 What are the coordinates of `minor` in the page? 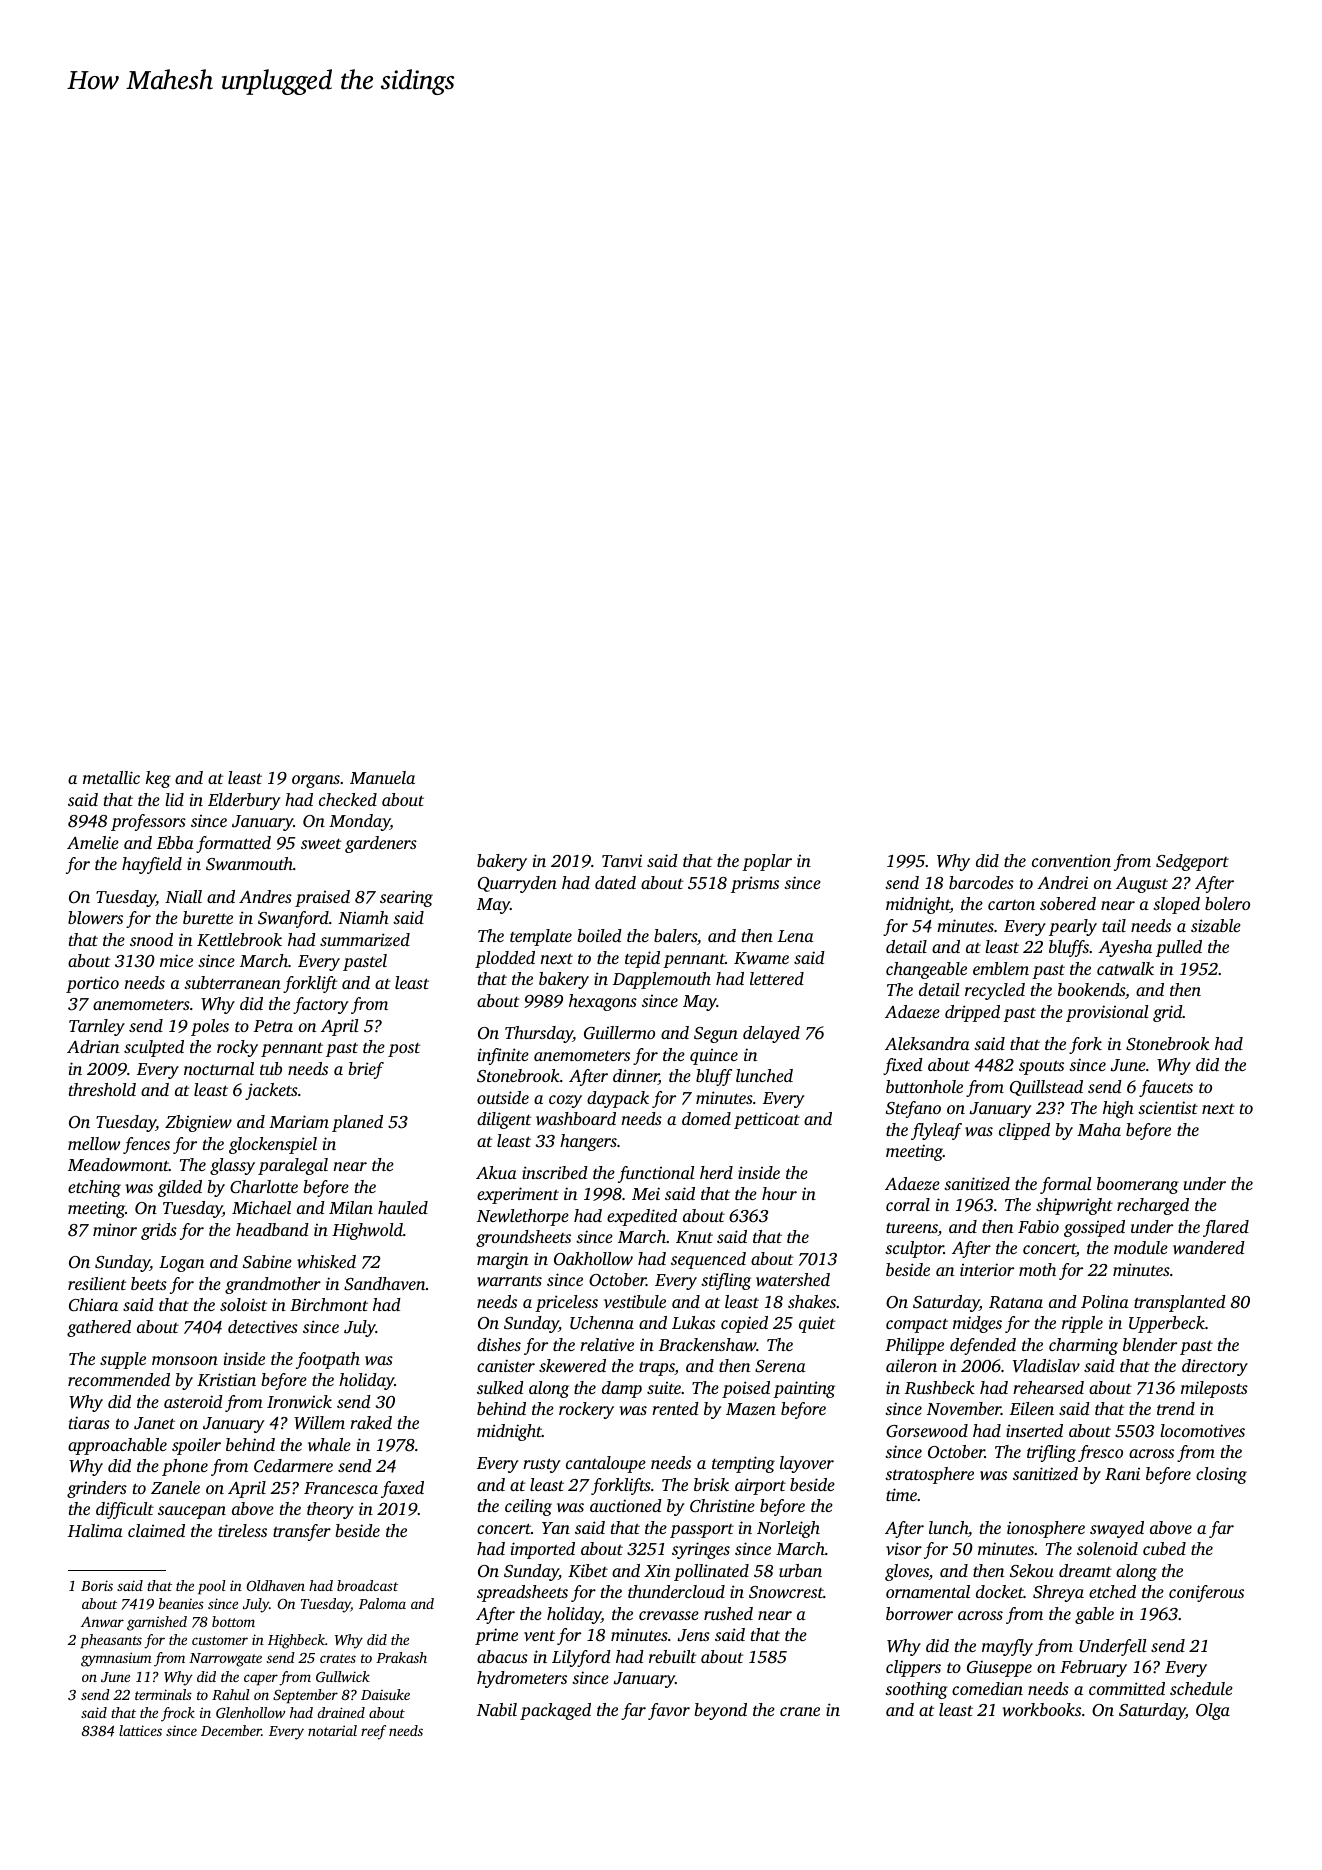 It's located at (115, 1229).
